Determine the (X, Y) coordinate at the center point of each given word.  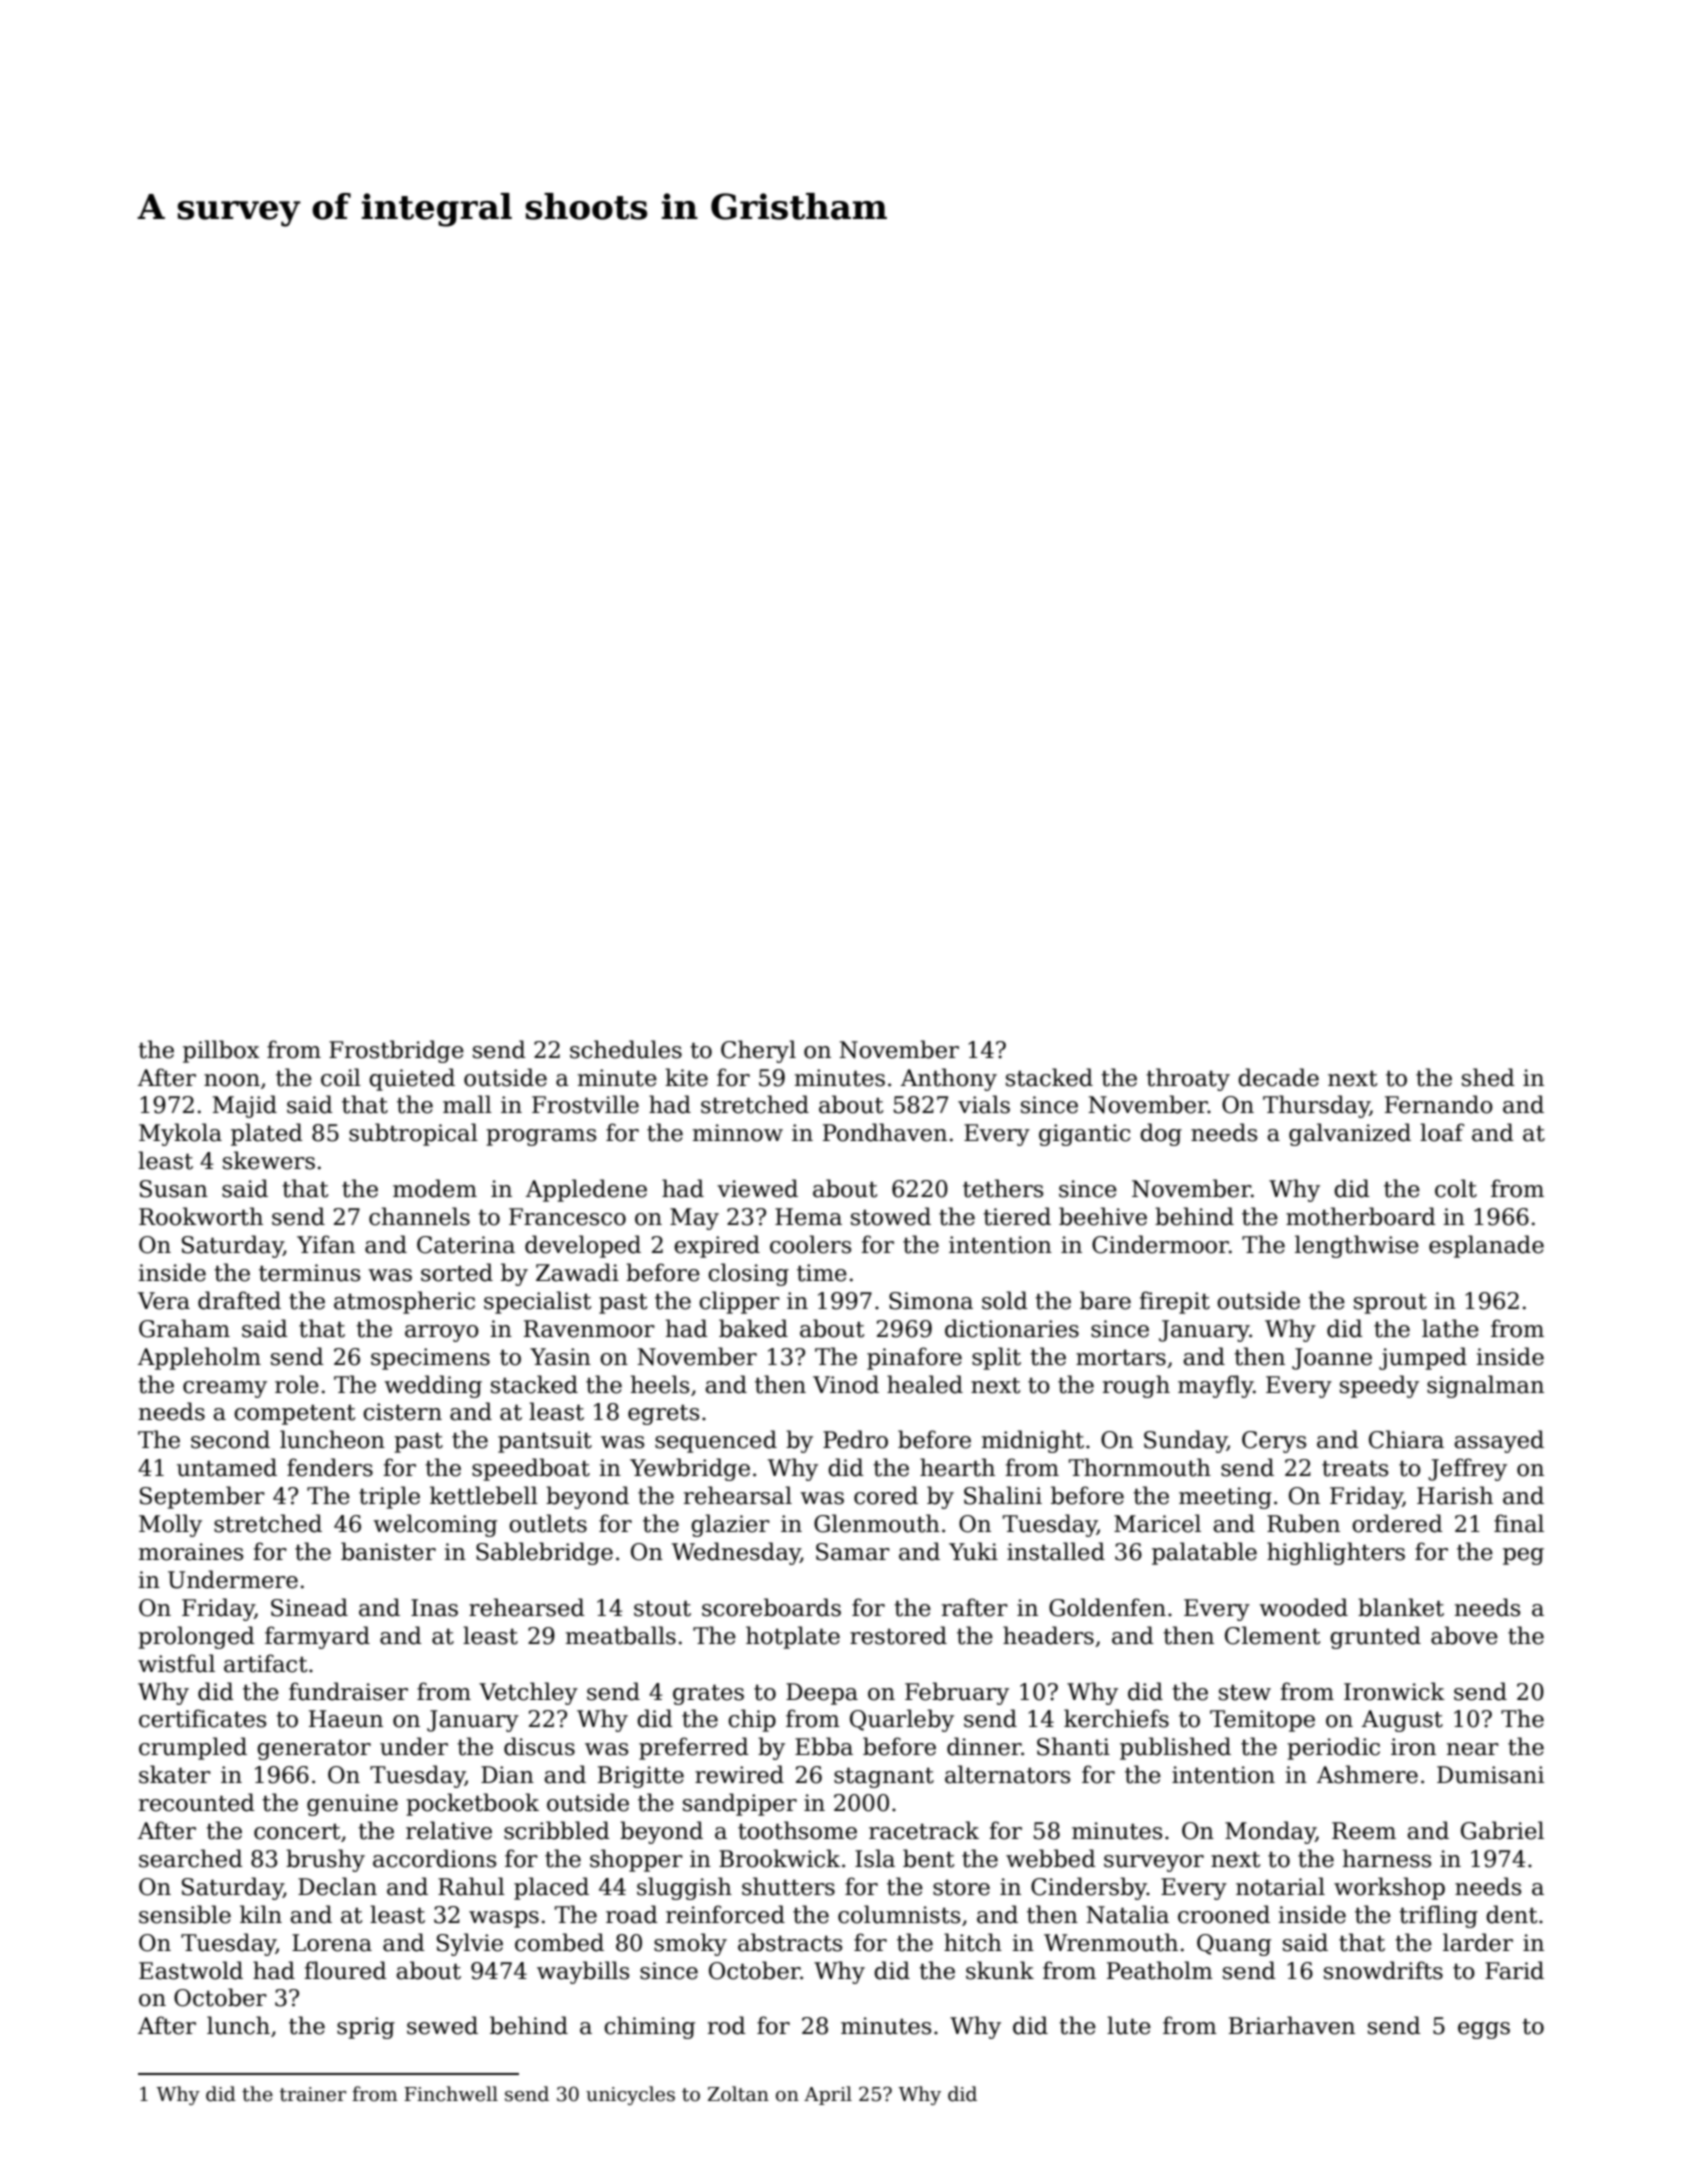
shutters (788, 1886)
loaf (1442, 1132)
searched (191, 1858)
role (297, 1384)
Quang (1234, 1945)
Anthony (949, 1079)
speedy (1379, 1386)
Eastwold (191, 1970)
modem (435, 1188)
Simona (931, 1301)
